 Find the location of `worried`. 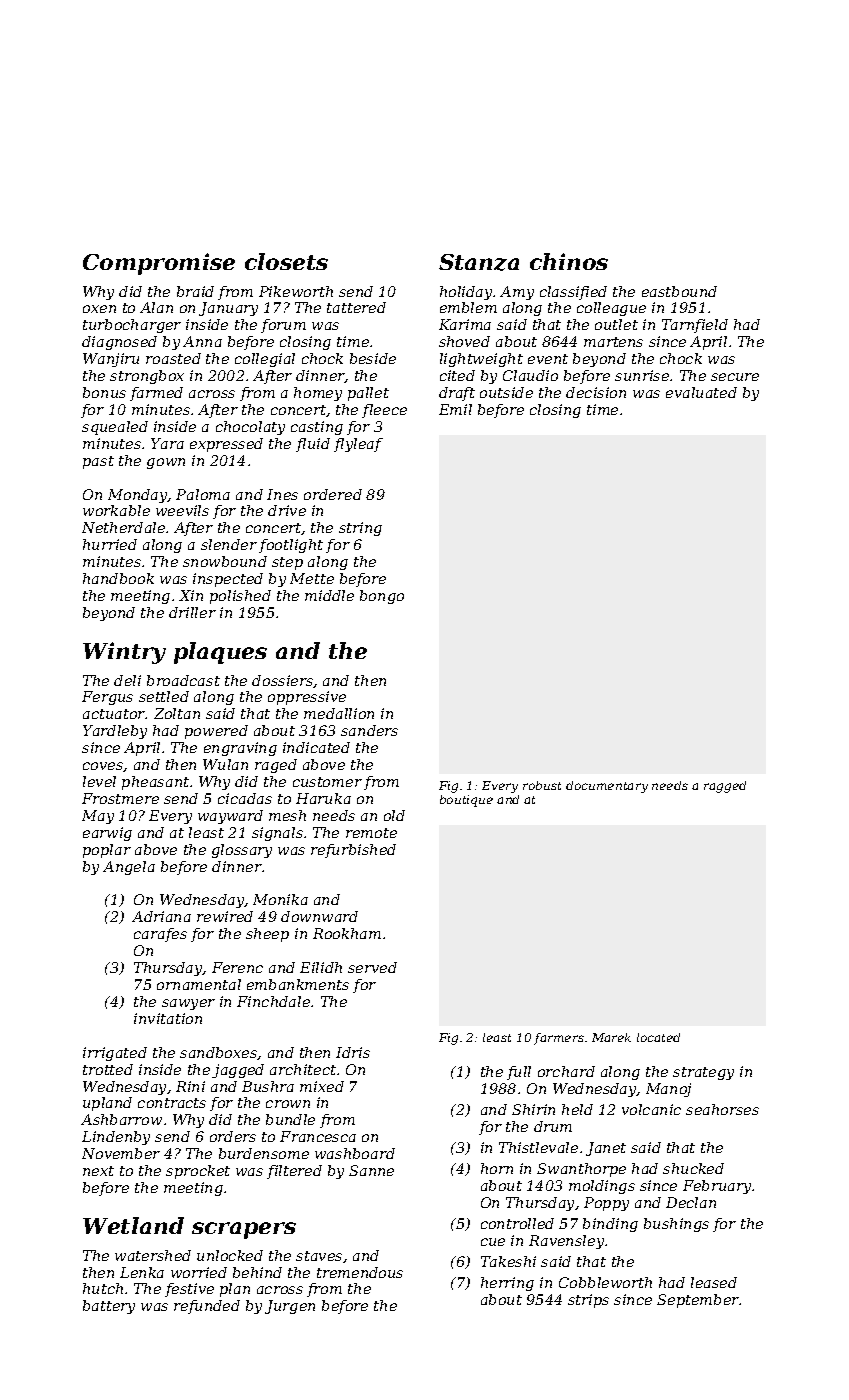

worried is located at coordinates (199, 1272).
